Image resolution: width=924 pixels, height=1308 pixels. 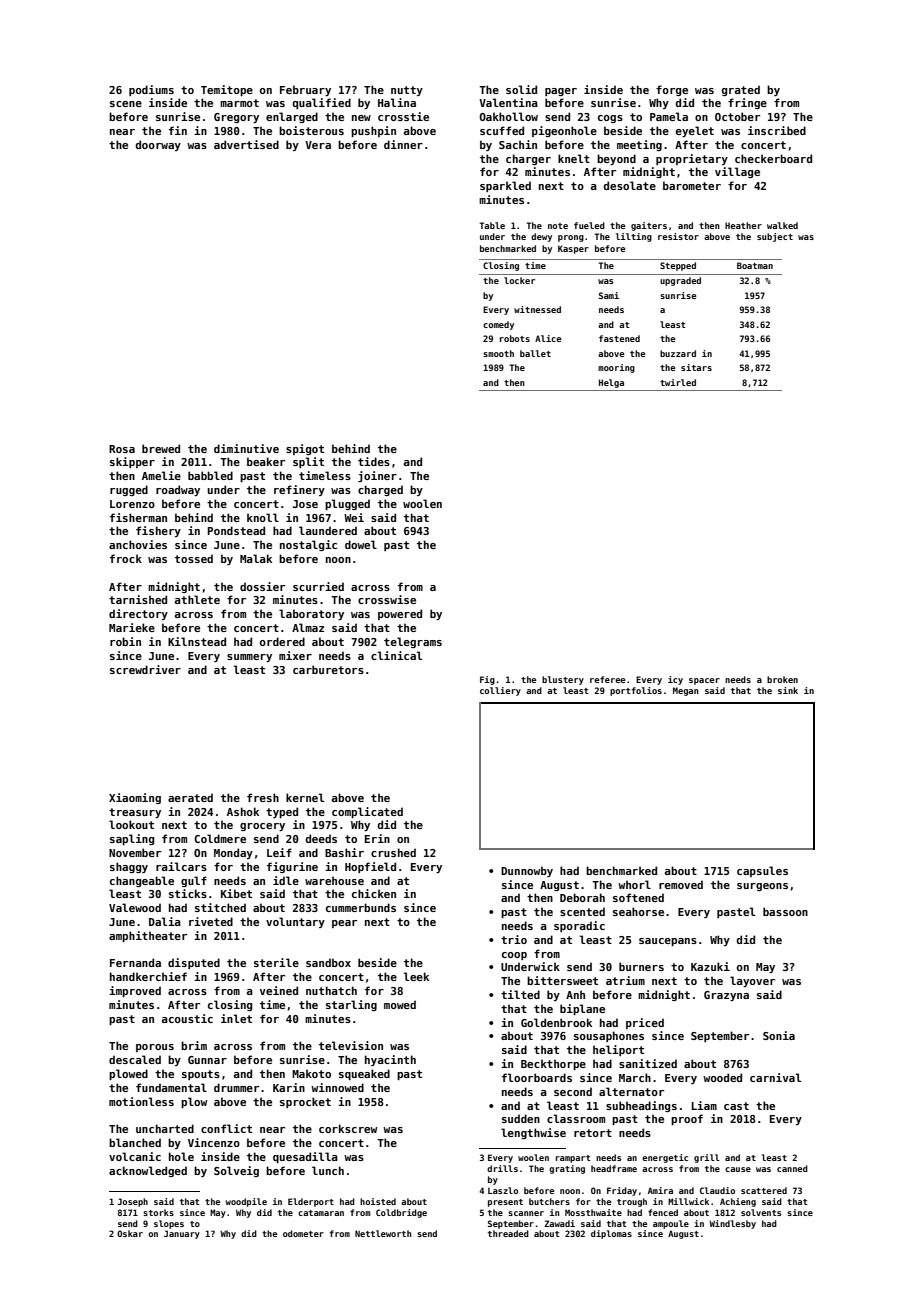 What do you see at coordinates (561, 92) in the image?
I see `pager` at bounding box center [561, 92].
